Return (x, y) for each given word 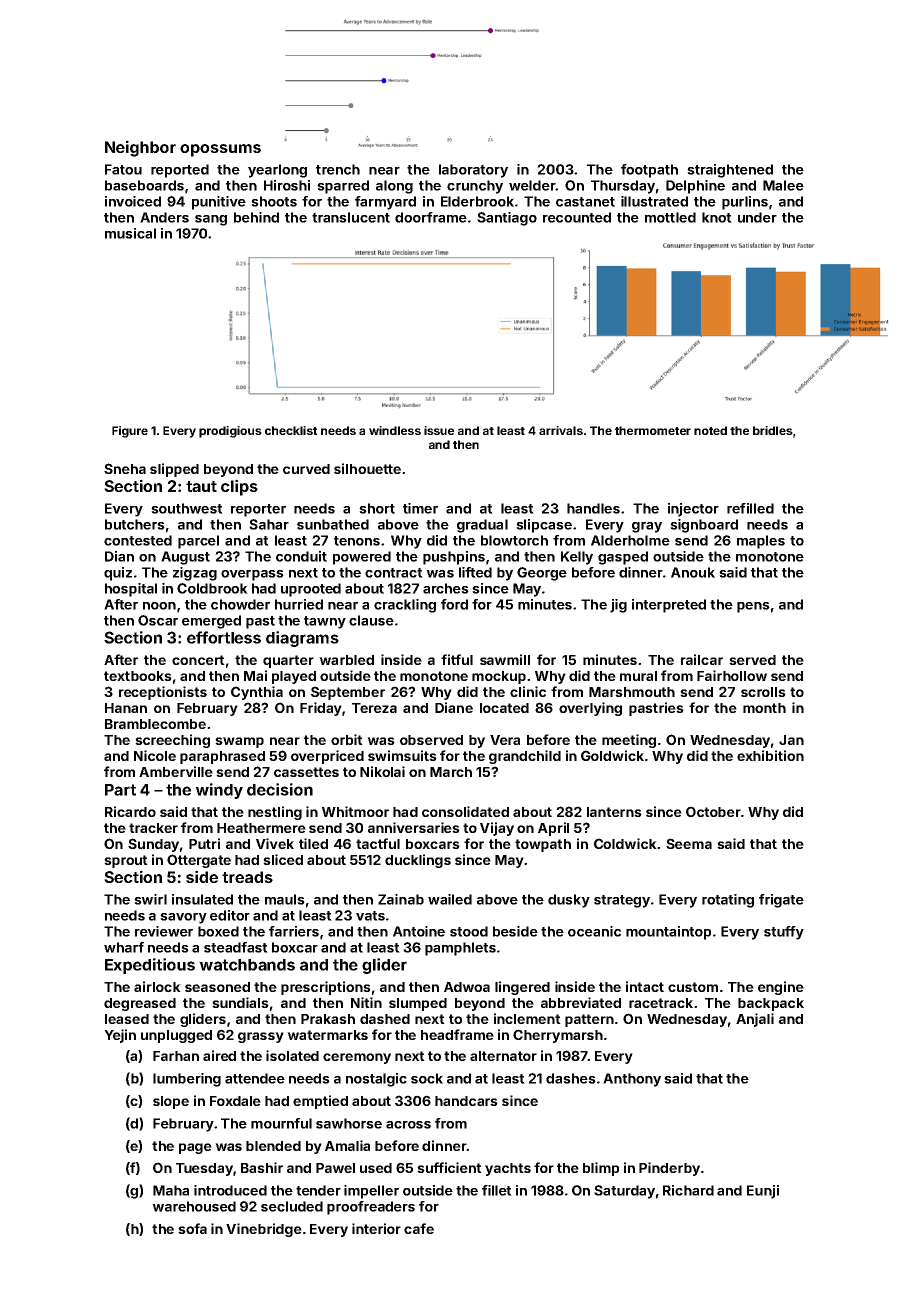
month (764, 708)
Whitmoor (355, 811)
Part (120, 790)
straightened (730, 171)
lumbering (187, 1080)
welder (532, 185)
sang (211, 220)
